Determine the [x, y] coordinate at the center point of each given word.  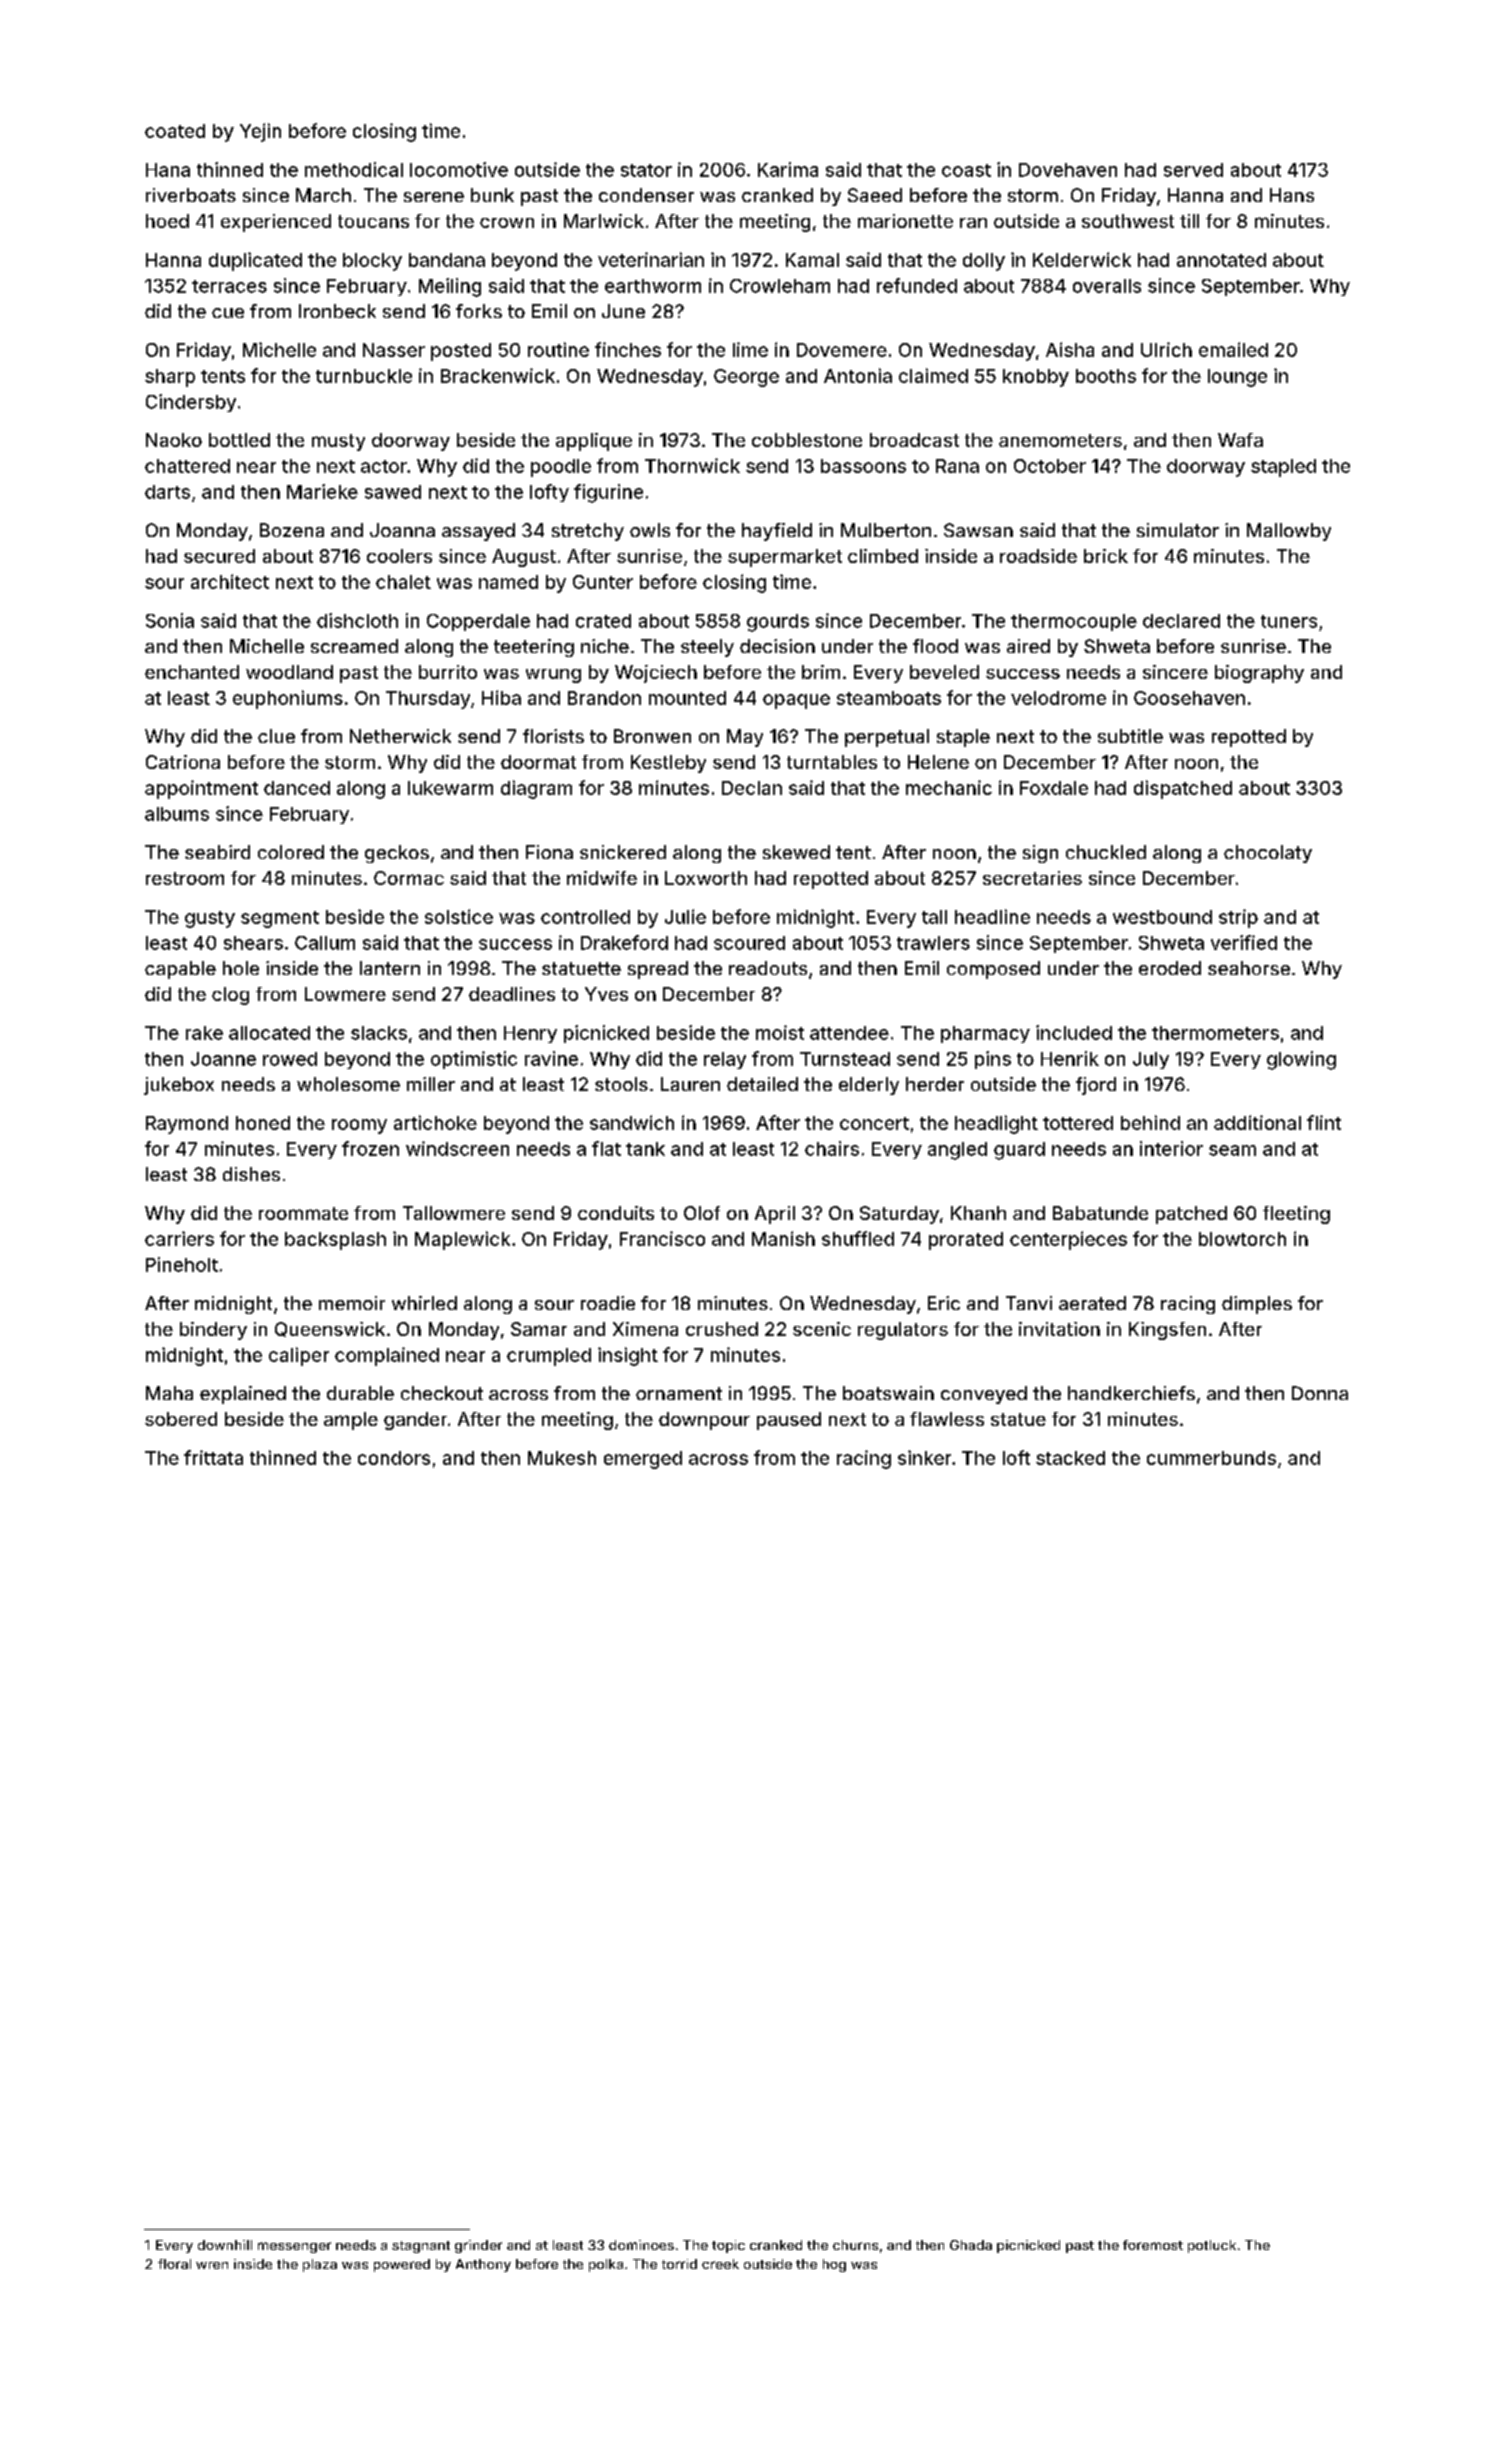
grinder [478, 2246]
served [1193, 170]
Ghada [971, 2245]
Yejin [260, 132]
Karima [788, 169]
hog [834, 2265]
